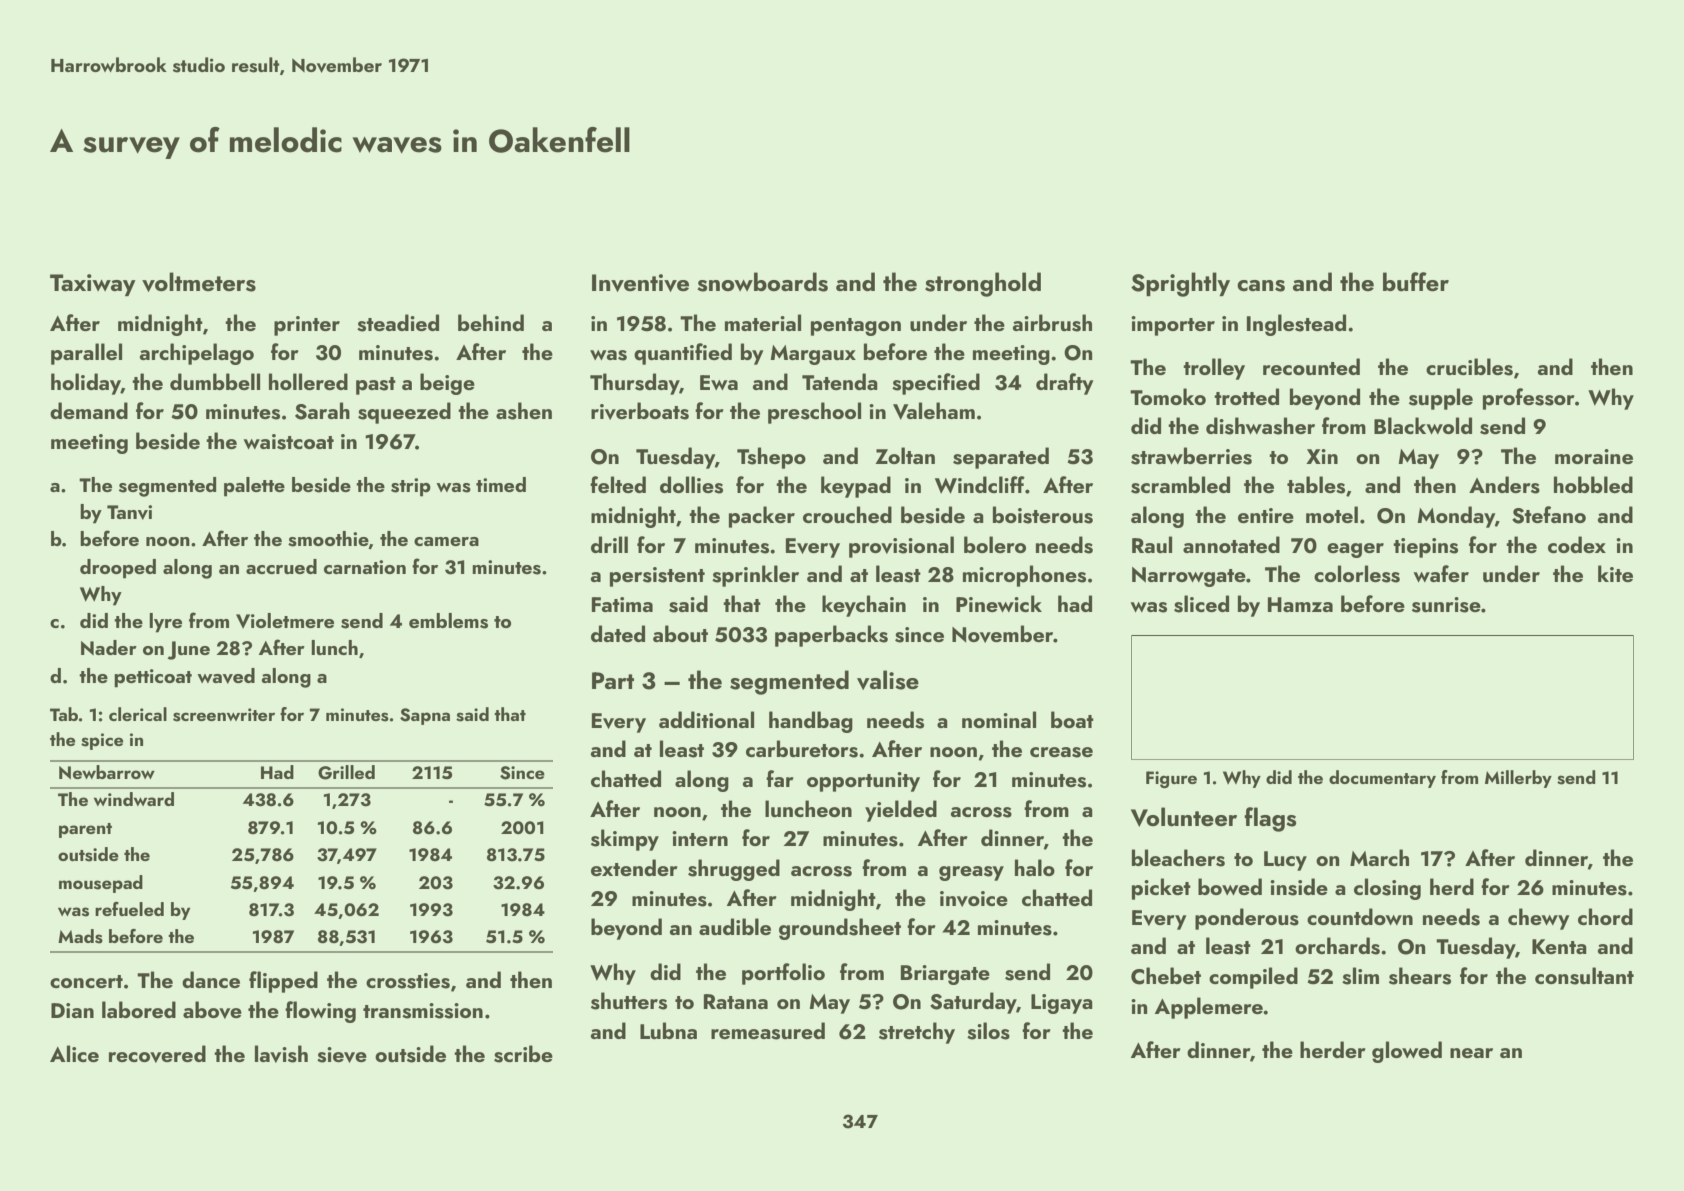 This screenshot has height=1191, width=1684. What do you see at coordinates (734, 870) in the screenshot?
I see `shrugged` at bounding box center [734, 870].
